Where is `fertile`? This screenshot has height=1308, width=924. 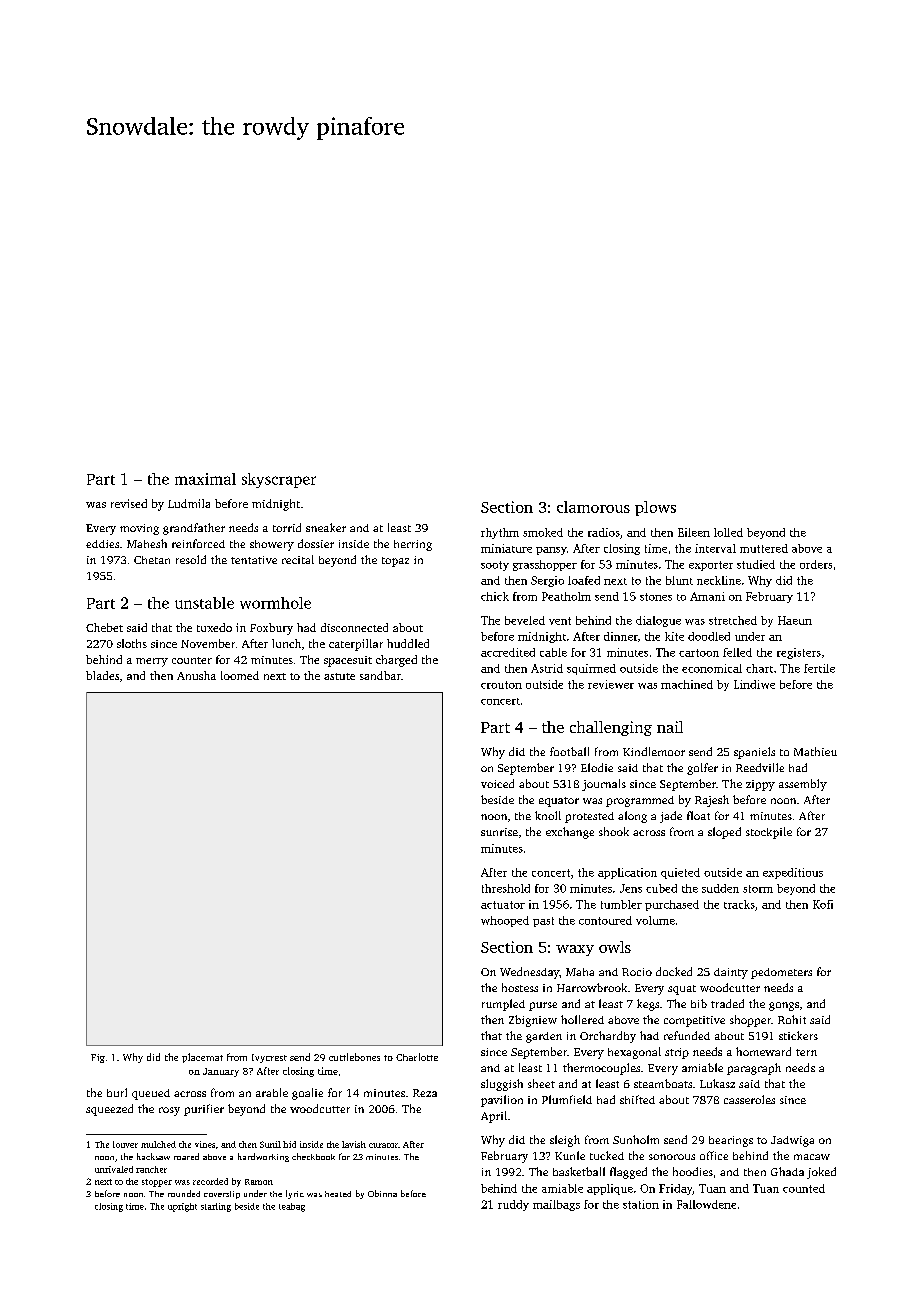 fertile is located at coordinates (819, 668).
